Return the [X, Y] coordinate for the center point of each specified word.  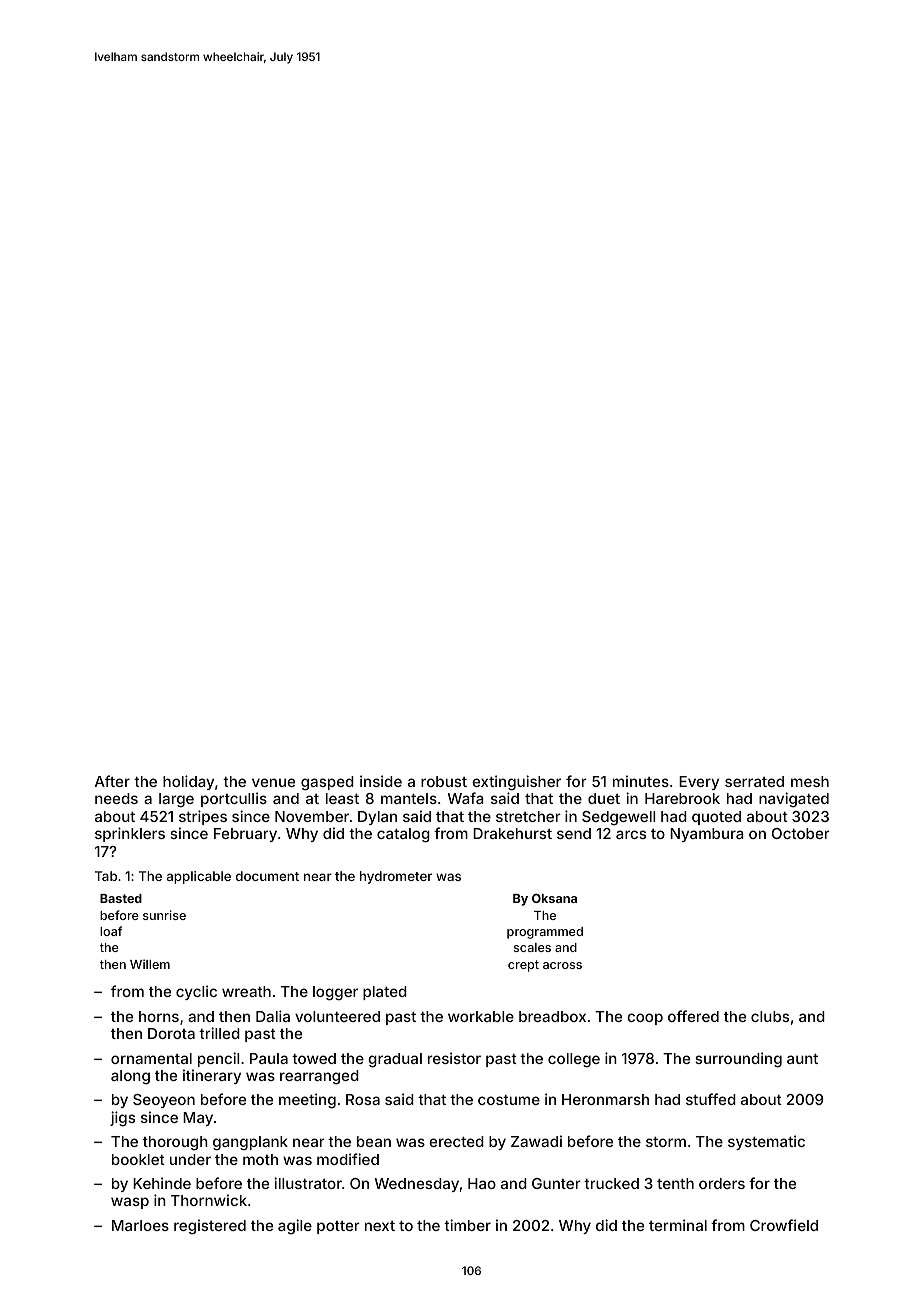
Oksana [554, 898]
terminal [678, 1225]
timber [467, 1225]
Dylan [377, 818]
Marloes [140, 1225]
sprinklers [130, 834]
